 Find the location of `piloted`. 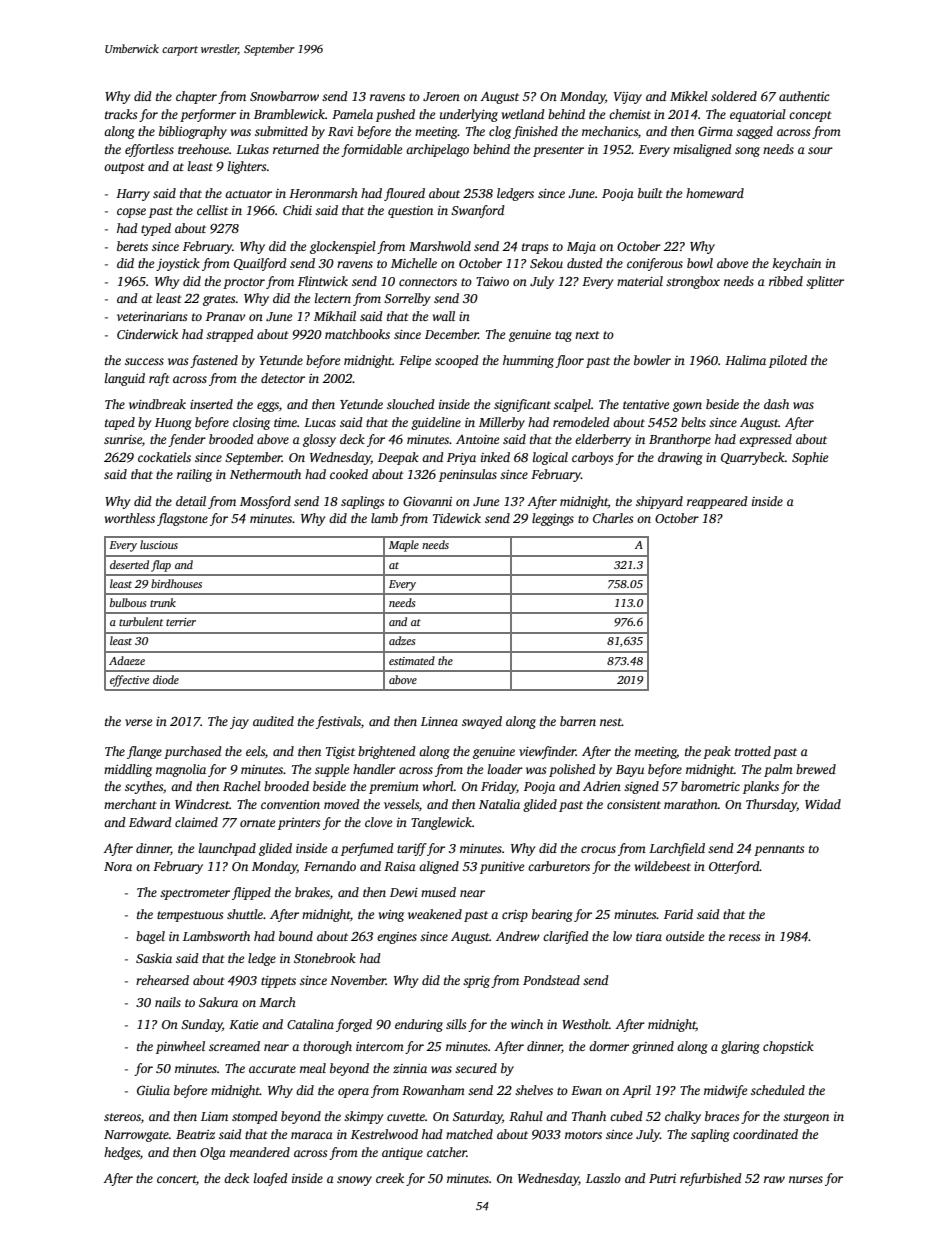

piloted is located at coordinates (788, 361).
